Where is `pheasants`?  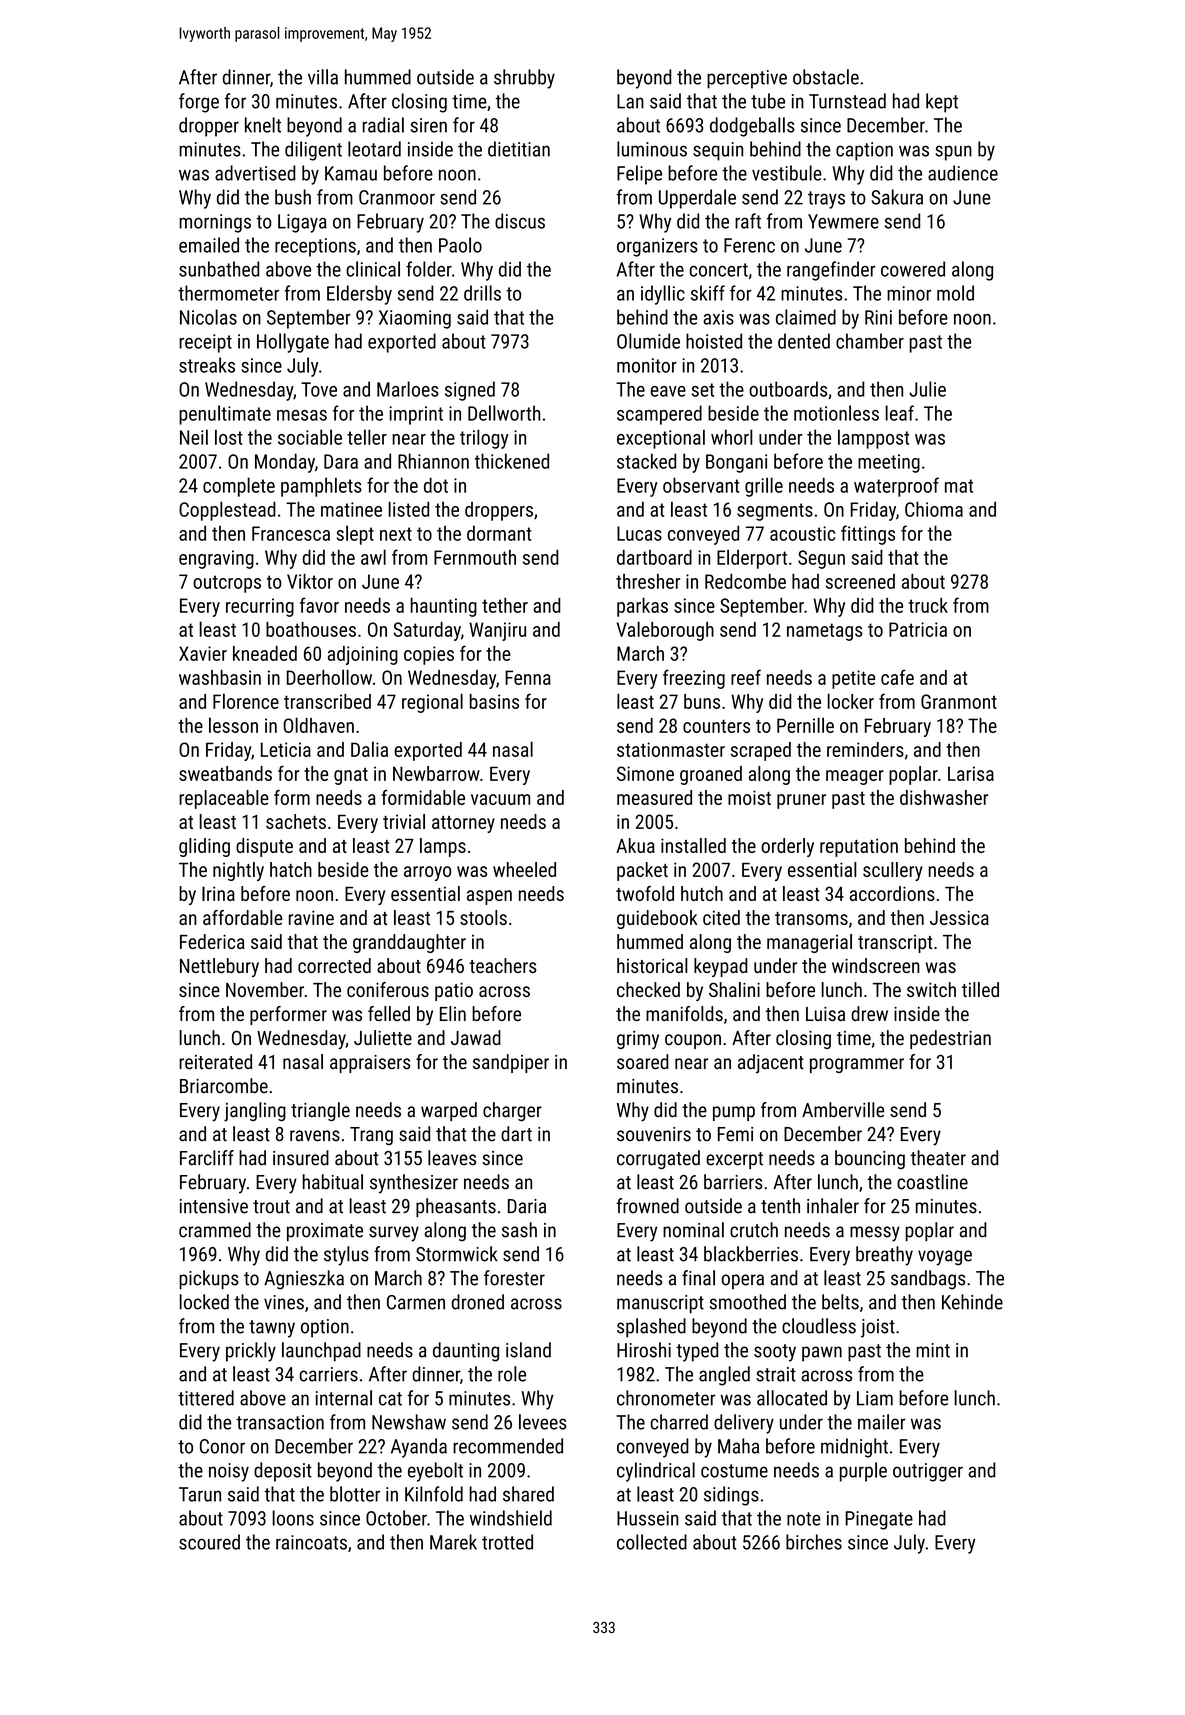
pheasants is located at coordinates (456, 1207).
